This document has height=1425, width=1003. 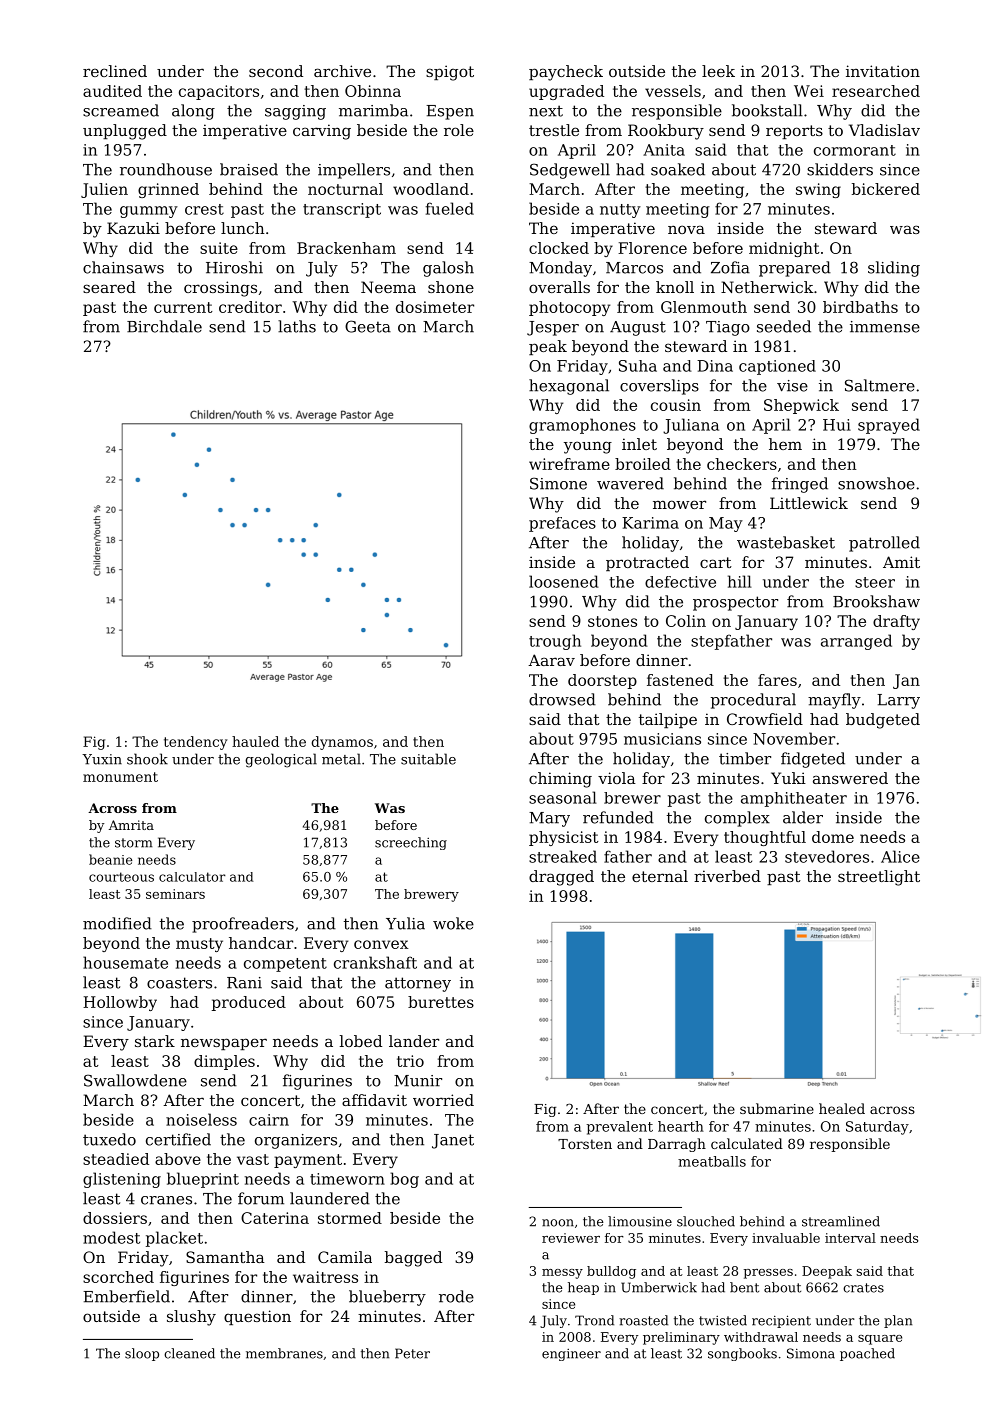 I want to click on screeching, so click(x=411, y=843).
